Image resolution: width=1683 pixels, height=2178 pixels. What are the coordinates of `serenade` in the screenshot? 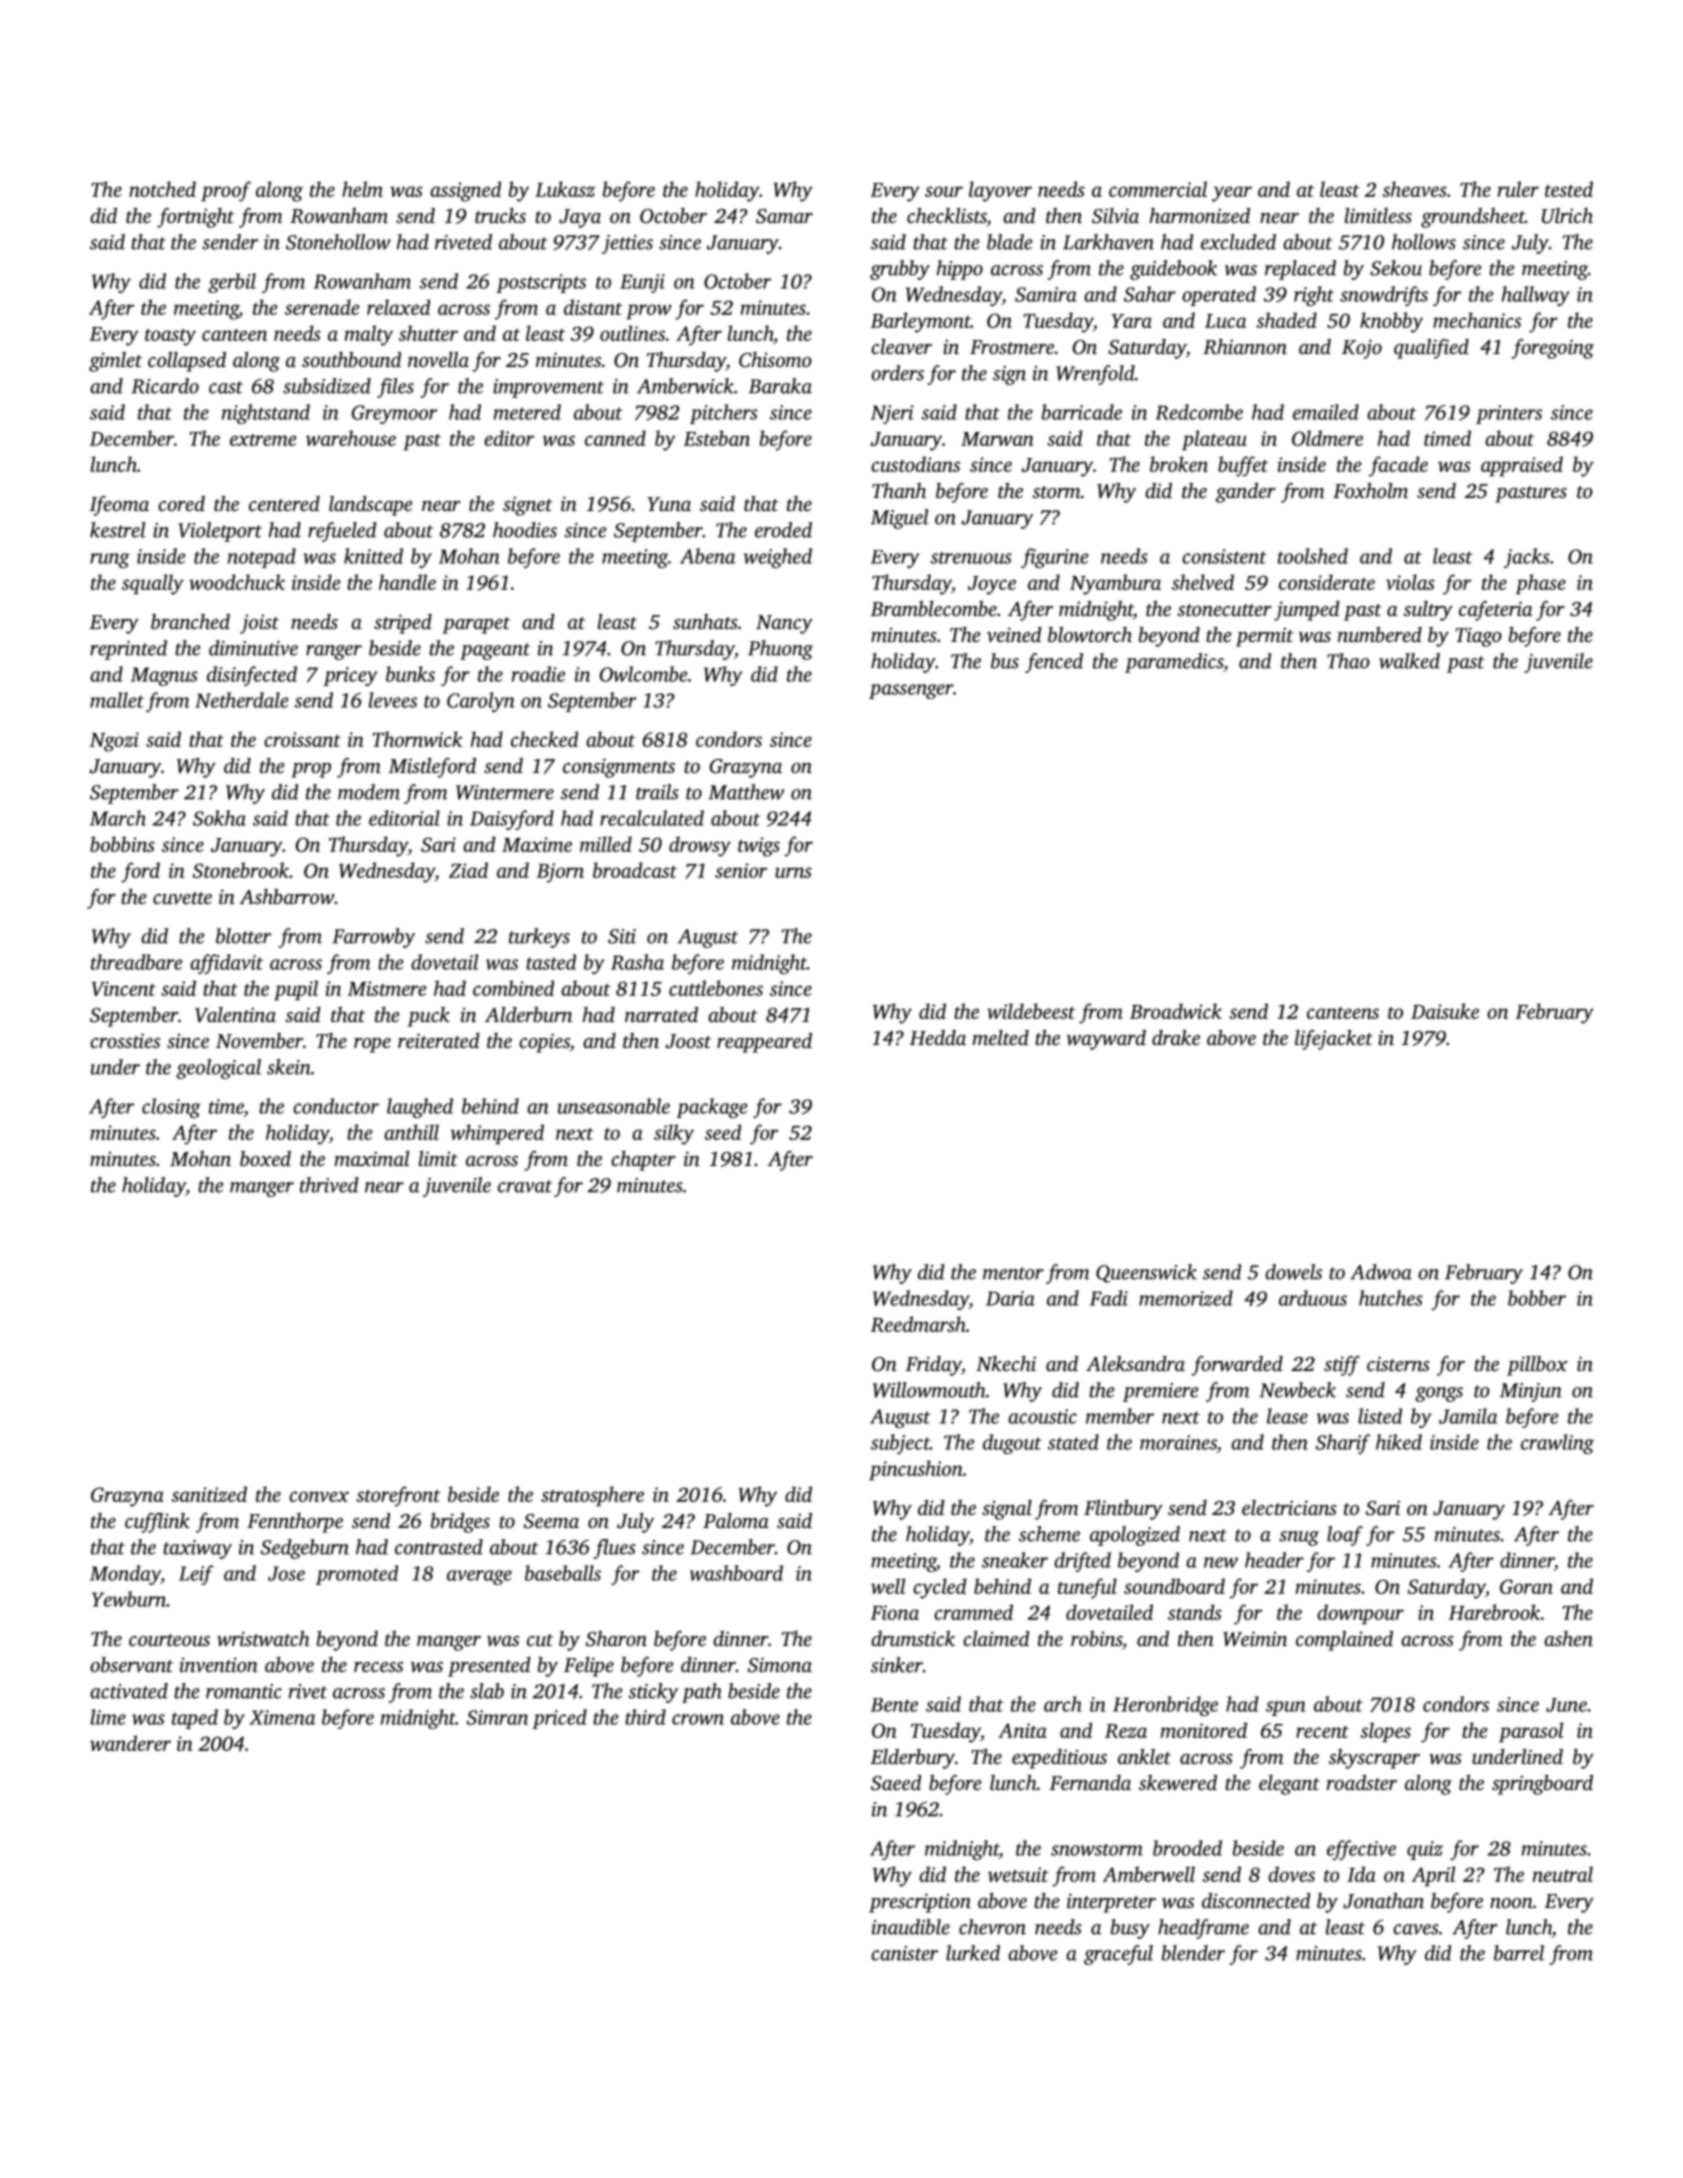 It's located at (322, 307).
